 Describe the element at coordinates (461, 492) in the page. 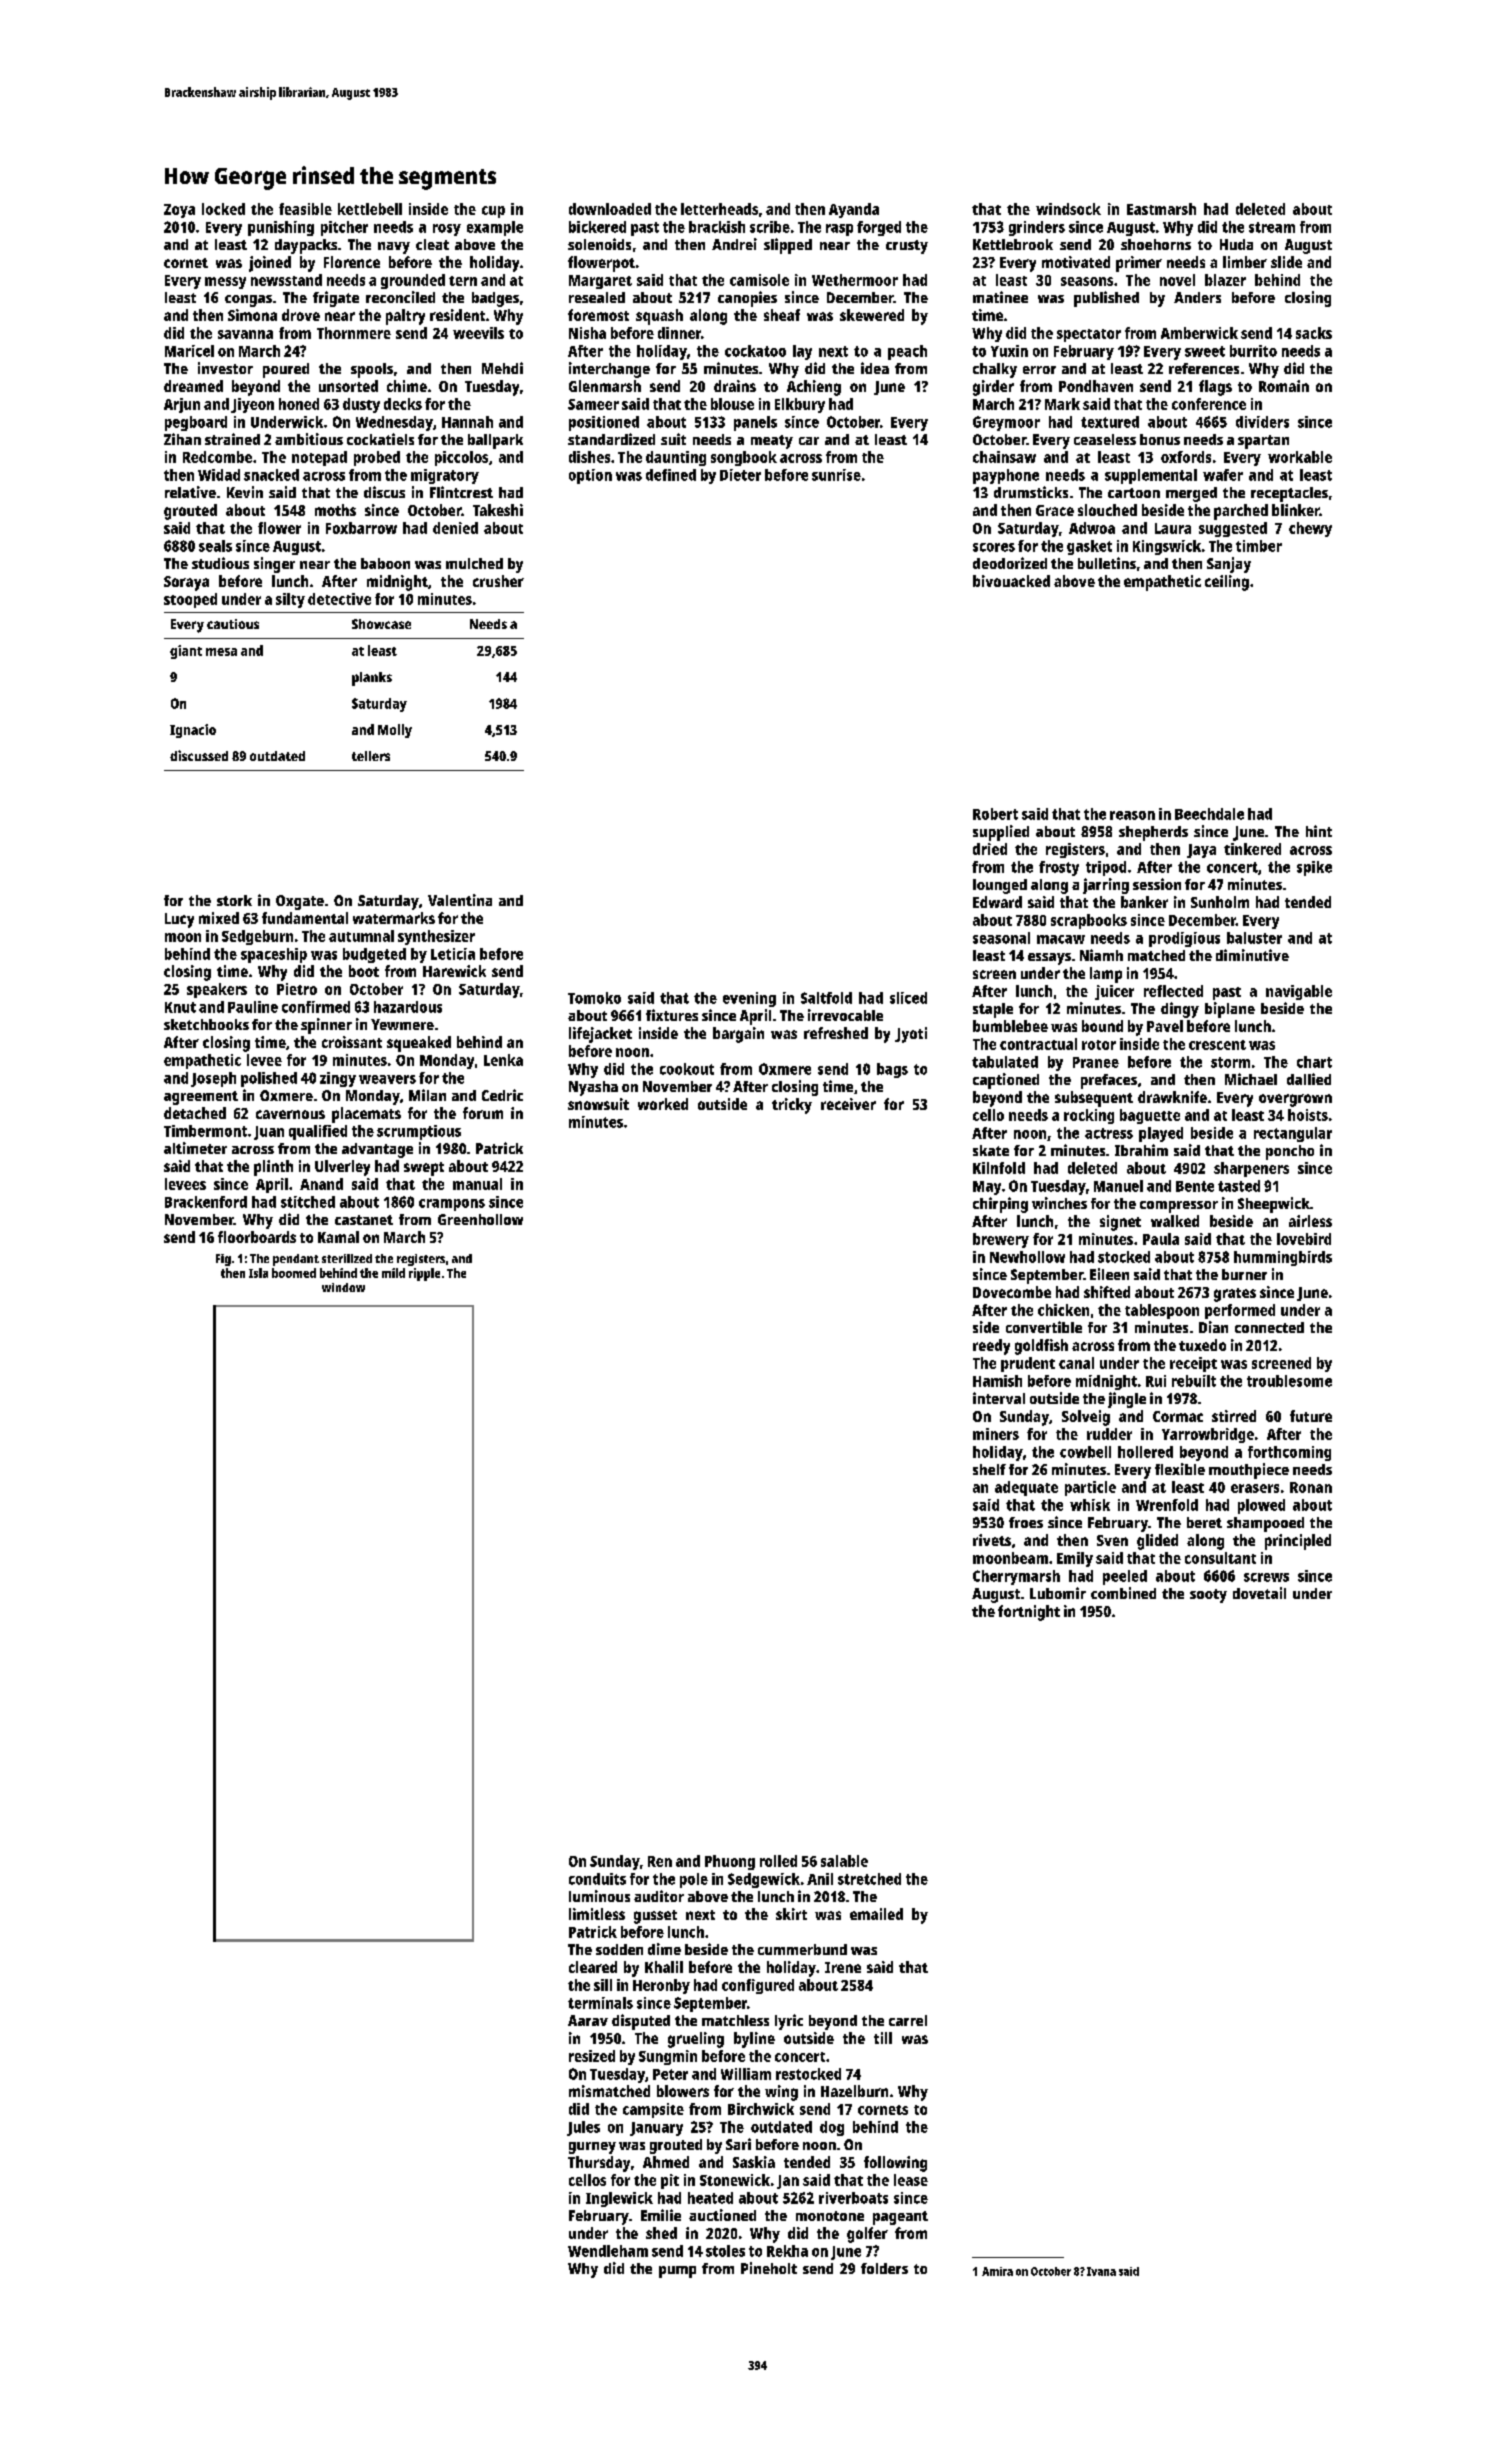

I see `Flintcrest` at that location.
